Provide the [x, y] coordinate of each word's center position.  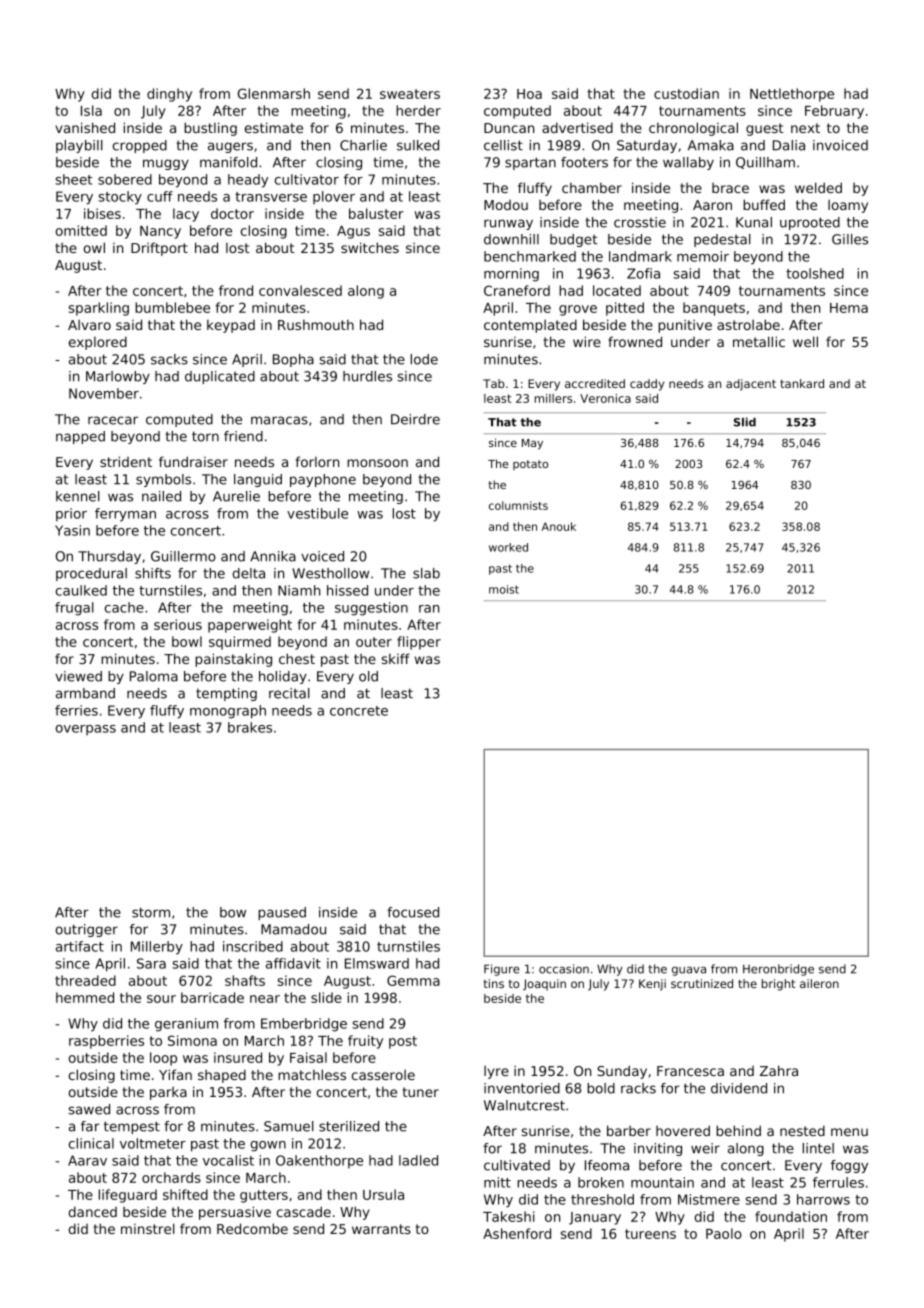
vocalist [228, 1160]
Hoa [529, 94]
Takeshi [509, 1216]
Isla [91, 110]
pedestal [722, 240]
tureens [650, 1234]
